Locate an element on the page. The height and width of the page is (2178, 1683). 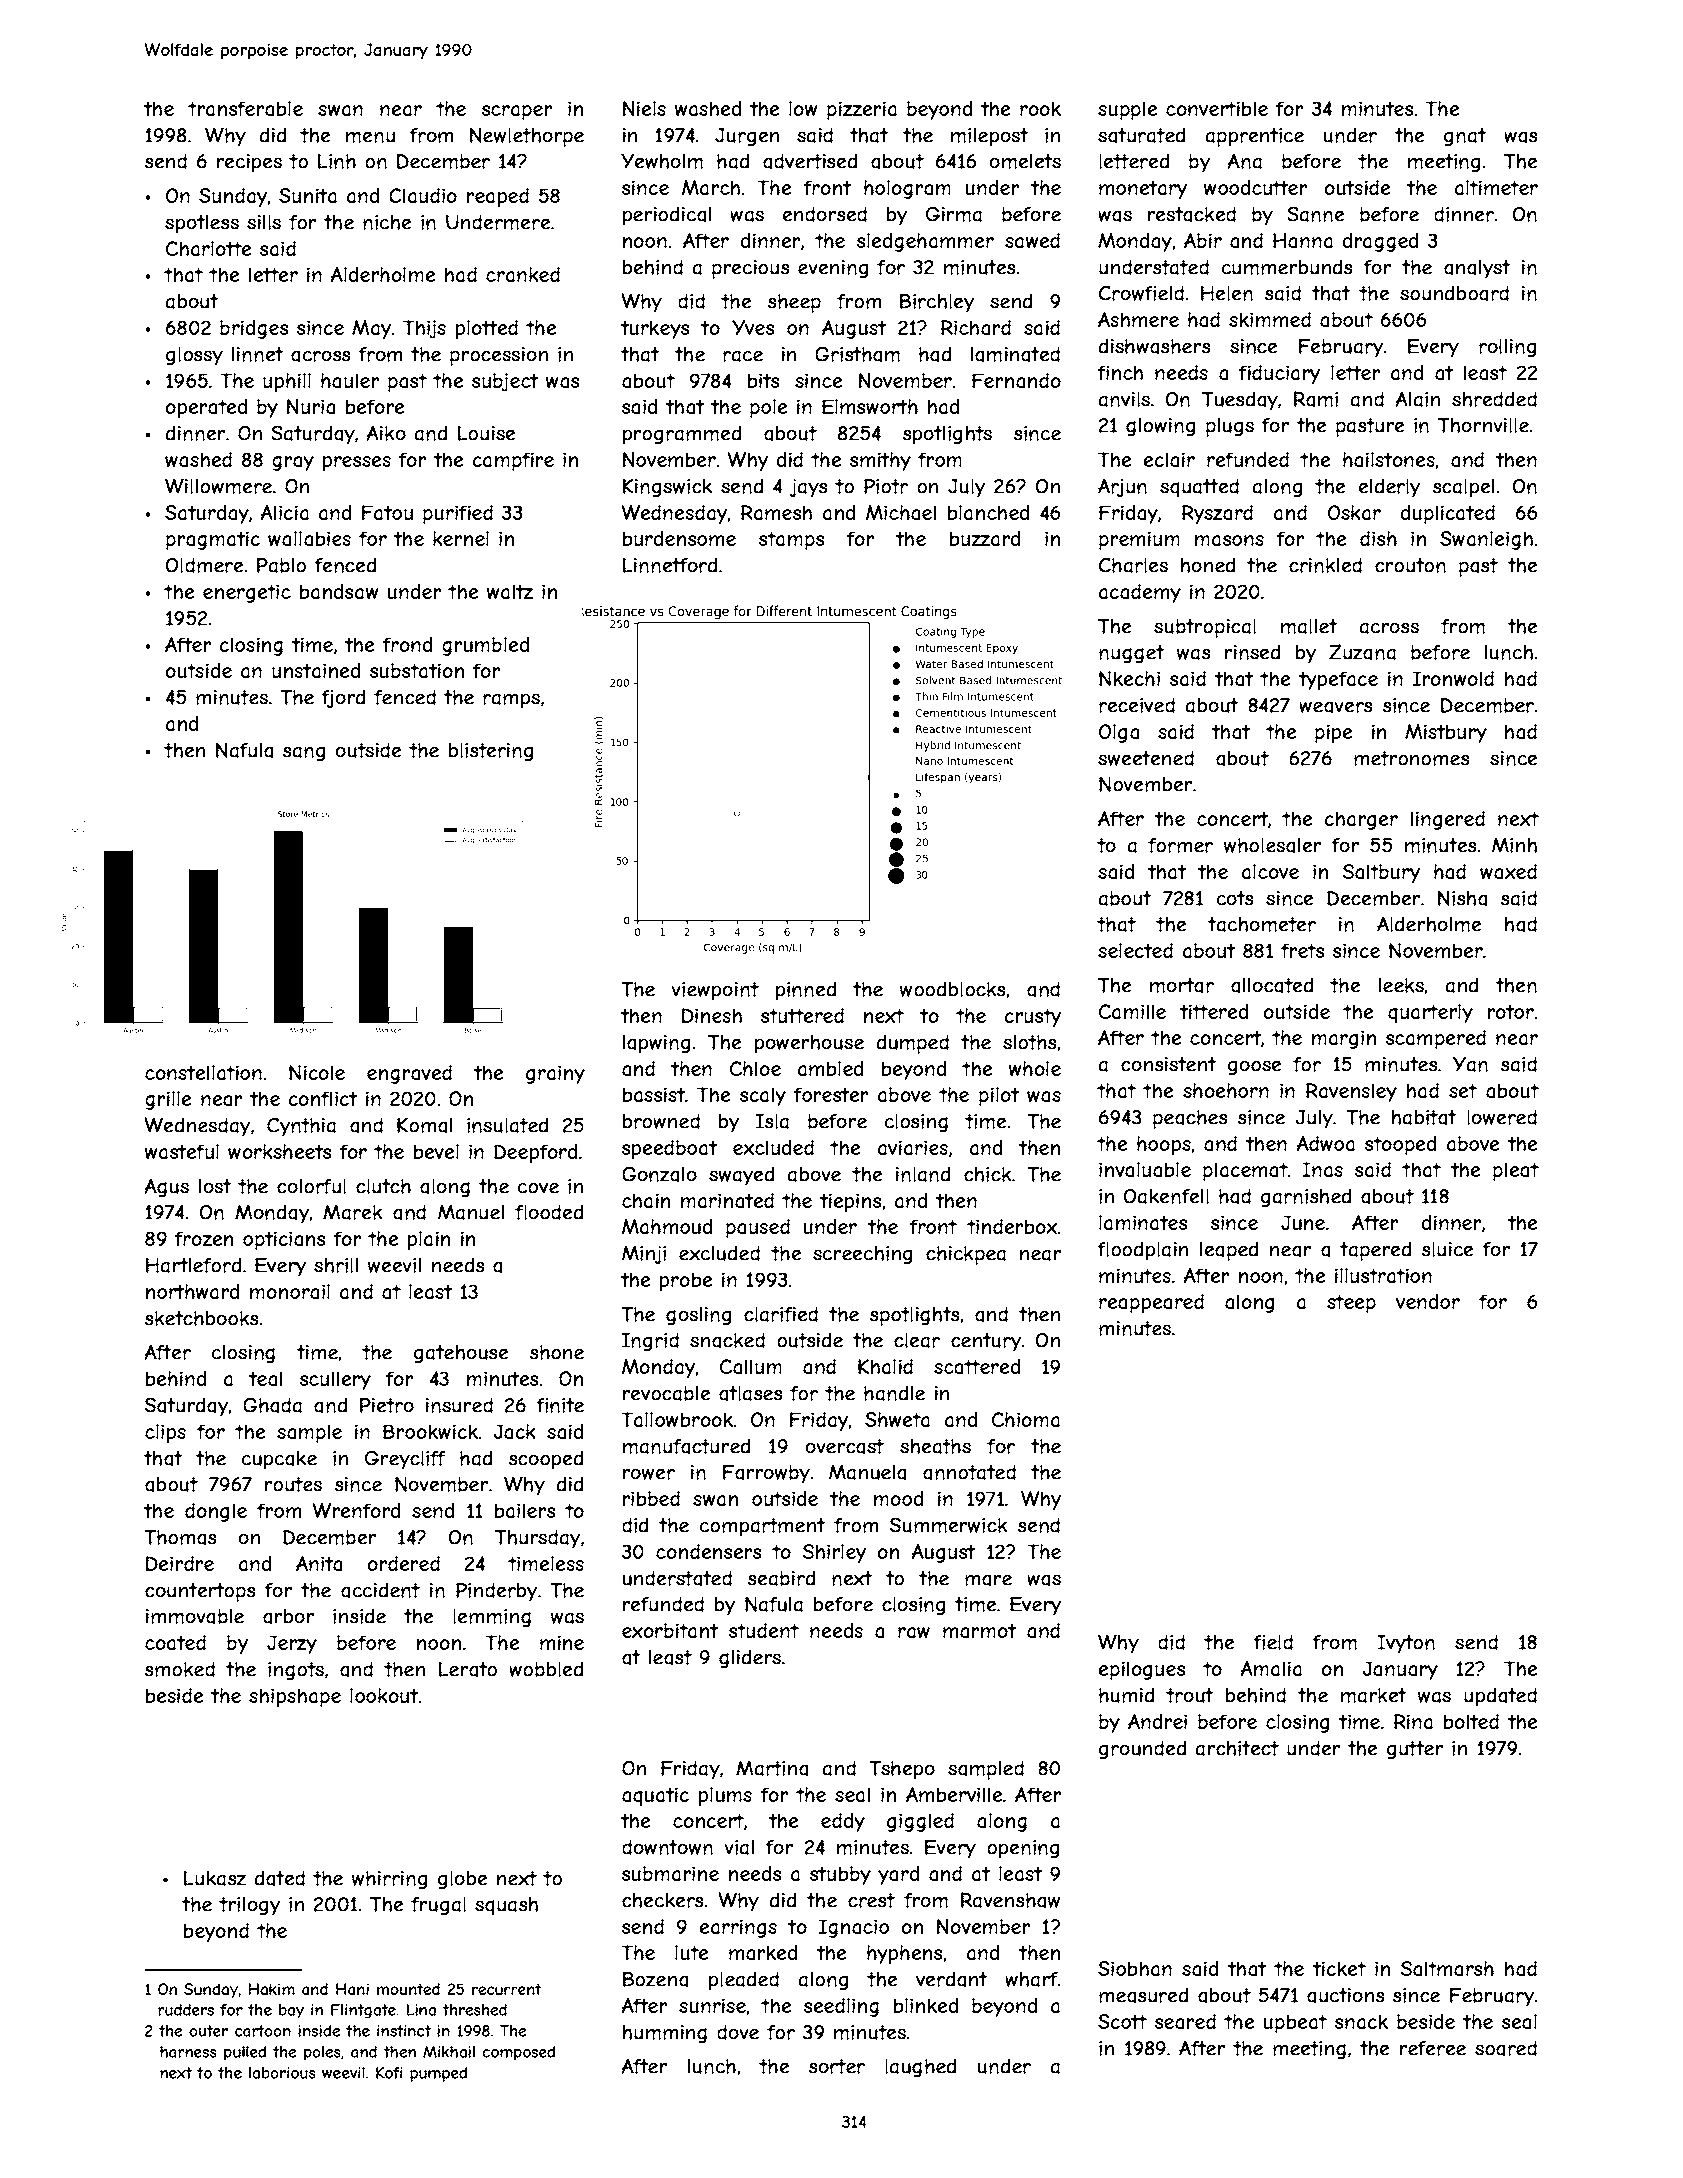
soared is located at coordinates (1506, 2048).
